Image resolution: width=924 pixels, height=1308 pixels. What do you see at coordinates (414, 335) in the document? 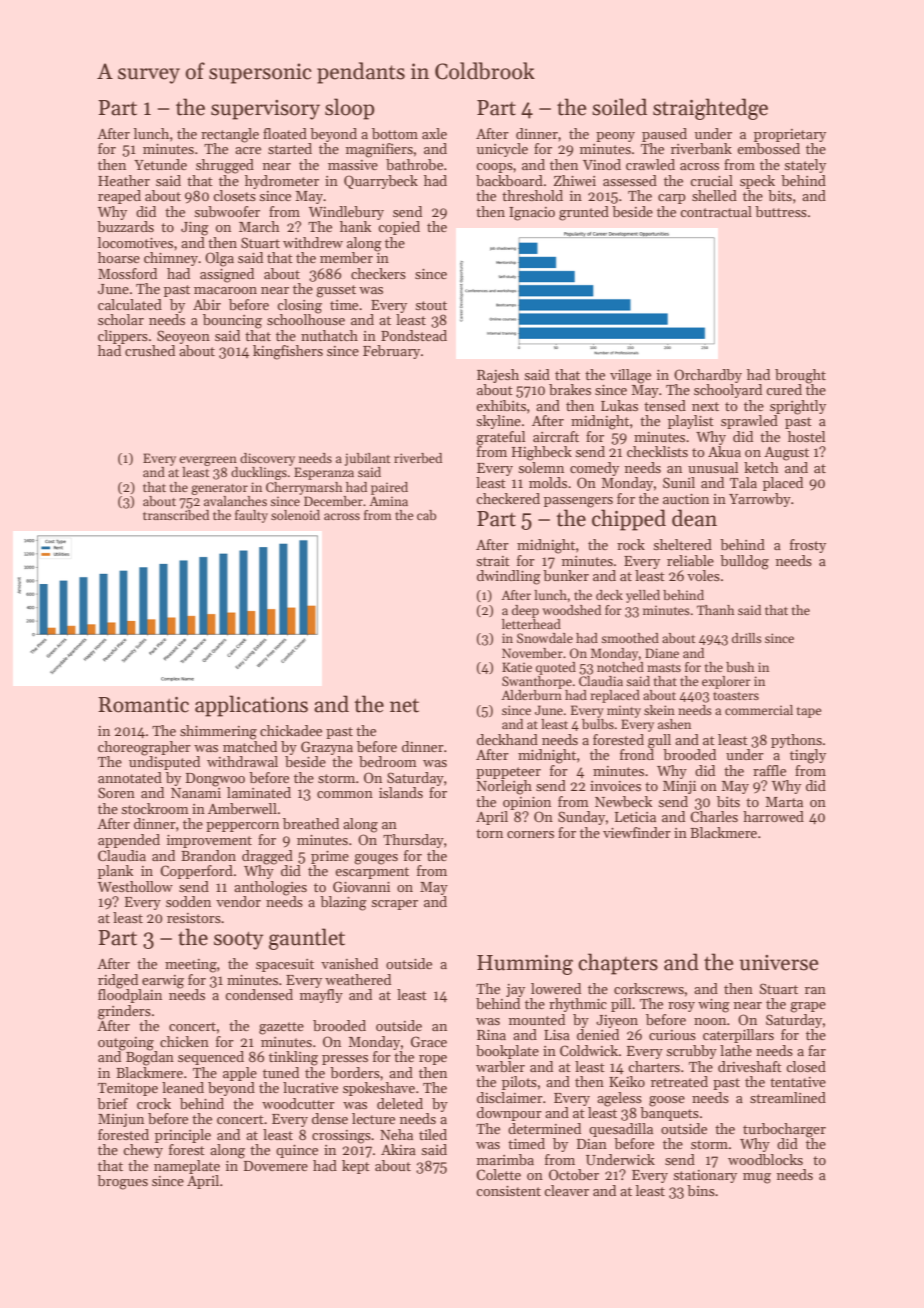
I see `Pondstead` at bounding box center [414, 335].
